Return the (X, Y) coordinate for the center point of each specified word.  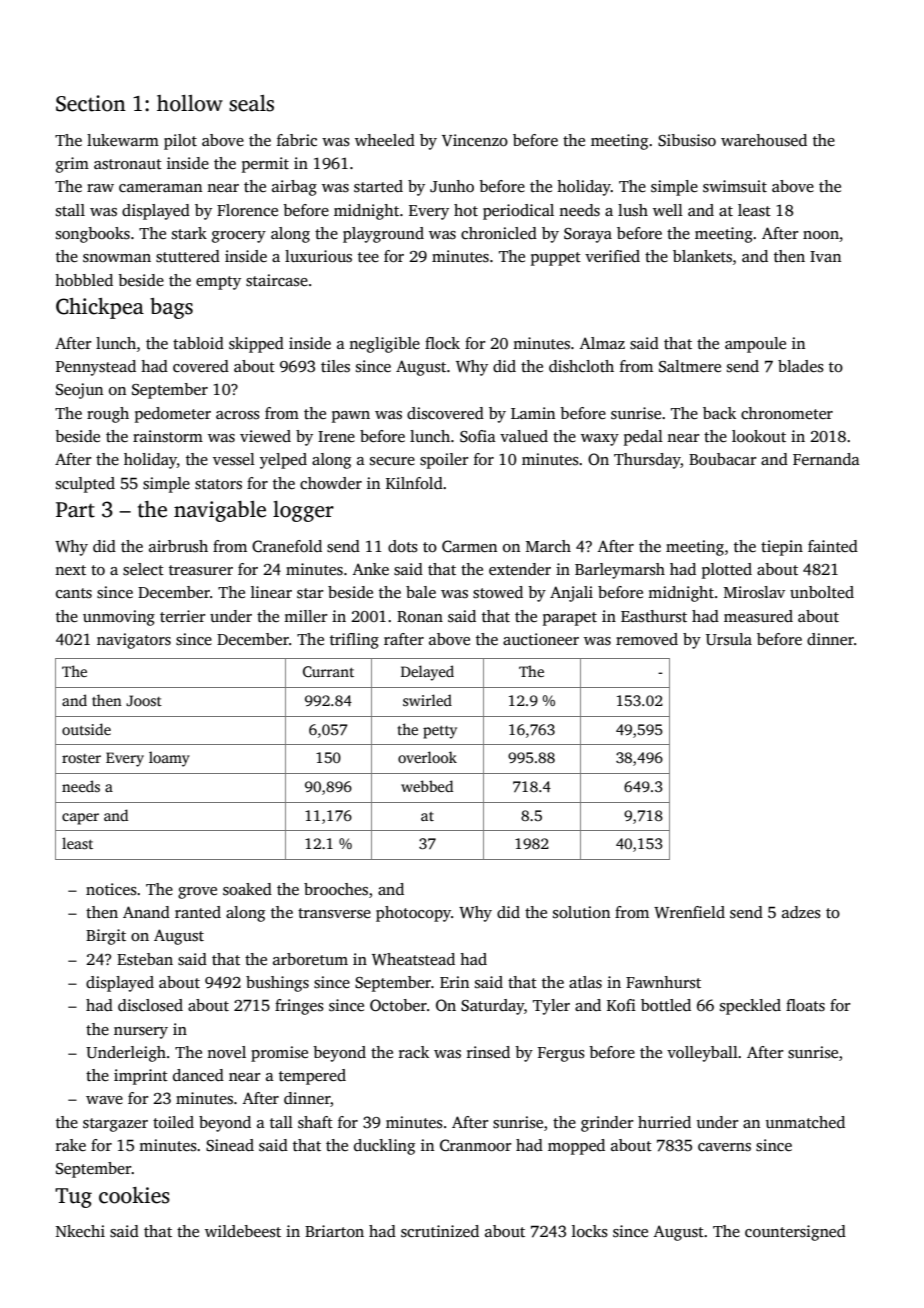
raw (100, 188)
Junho (452, 186)
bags (171, 308)
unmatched (805, 1122)
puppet (556, 259)
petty (440, 732)
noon (821, 235)
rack (414, 1052)
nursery (141, 1033)
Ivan (825, 256)
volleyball (702, 1054)
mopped (576, 1147)
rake (71, 1145)
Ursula (729, 639)
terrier (183, 616)
